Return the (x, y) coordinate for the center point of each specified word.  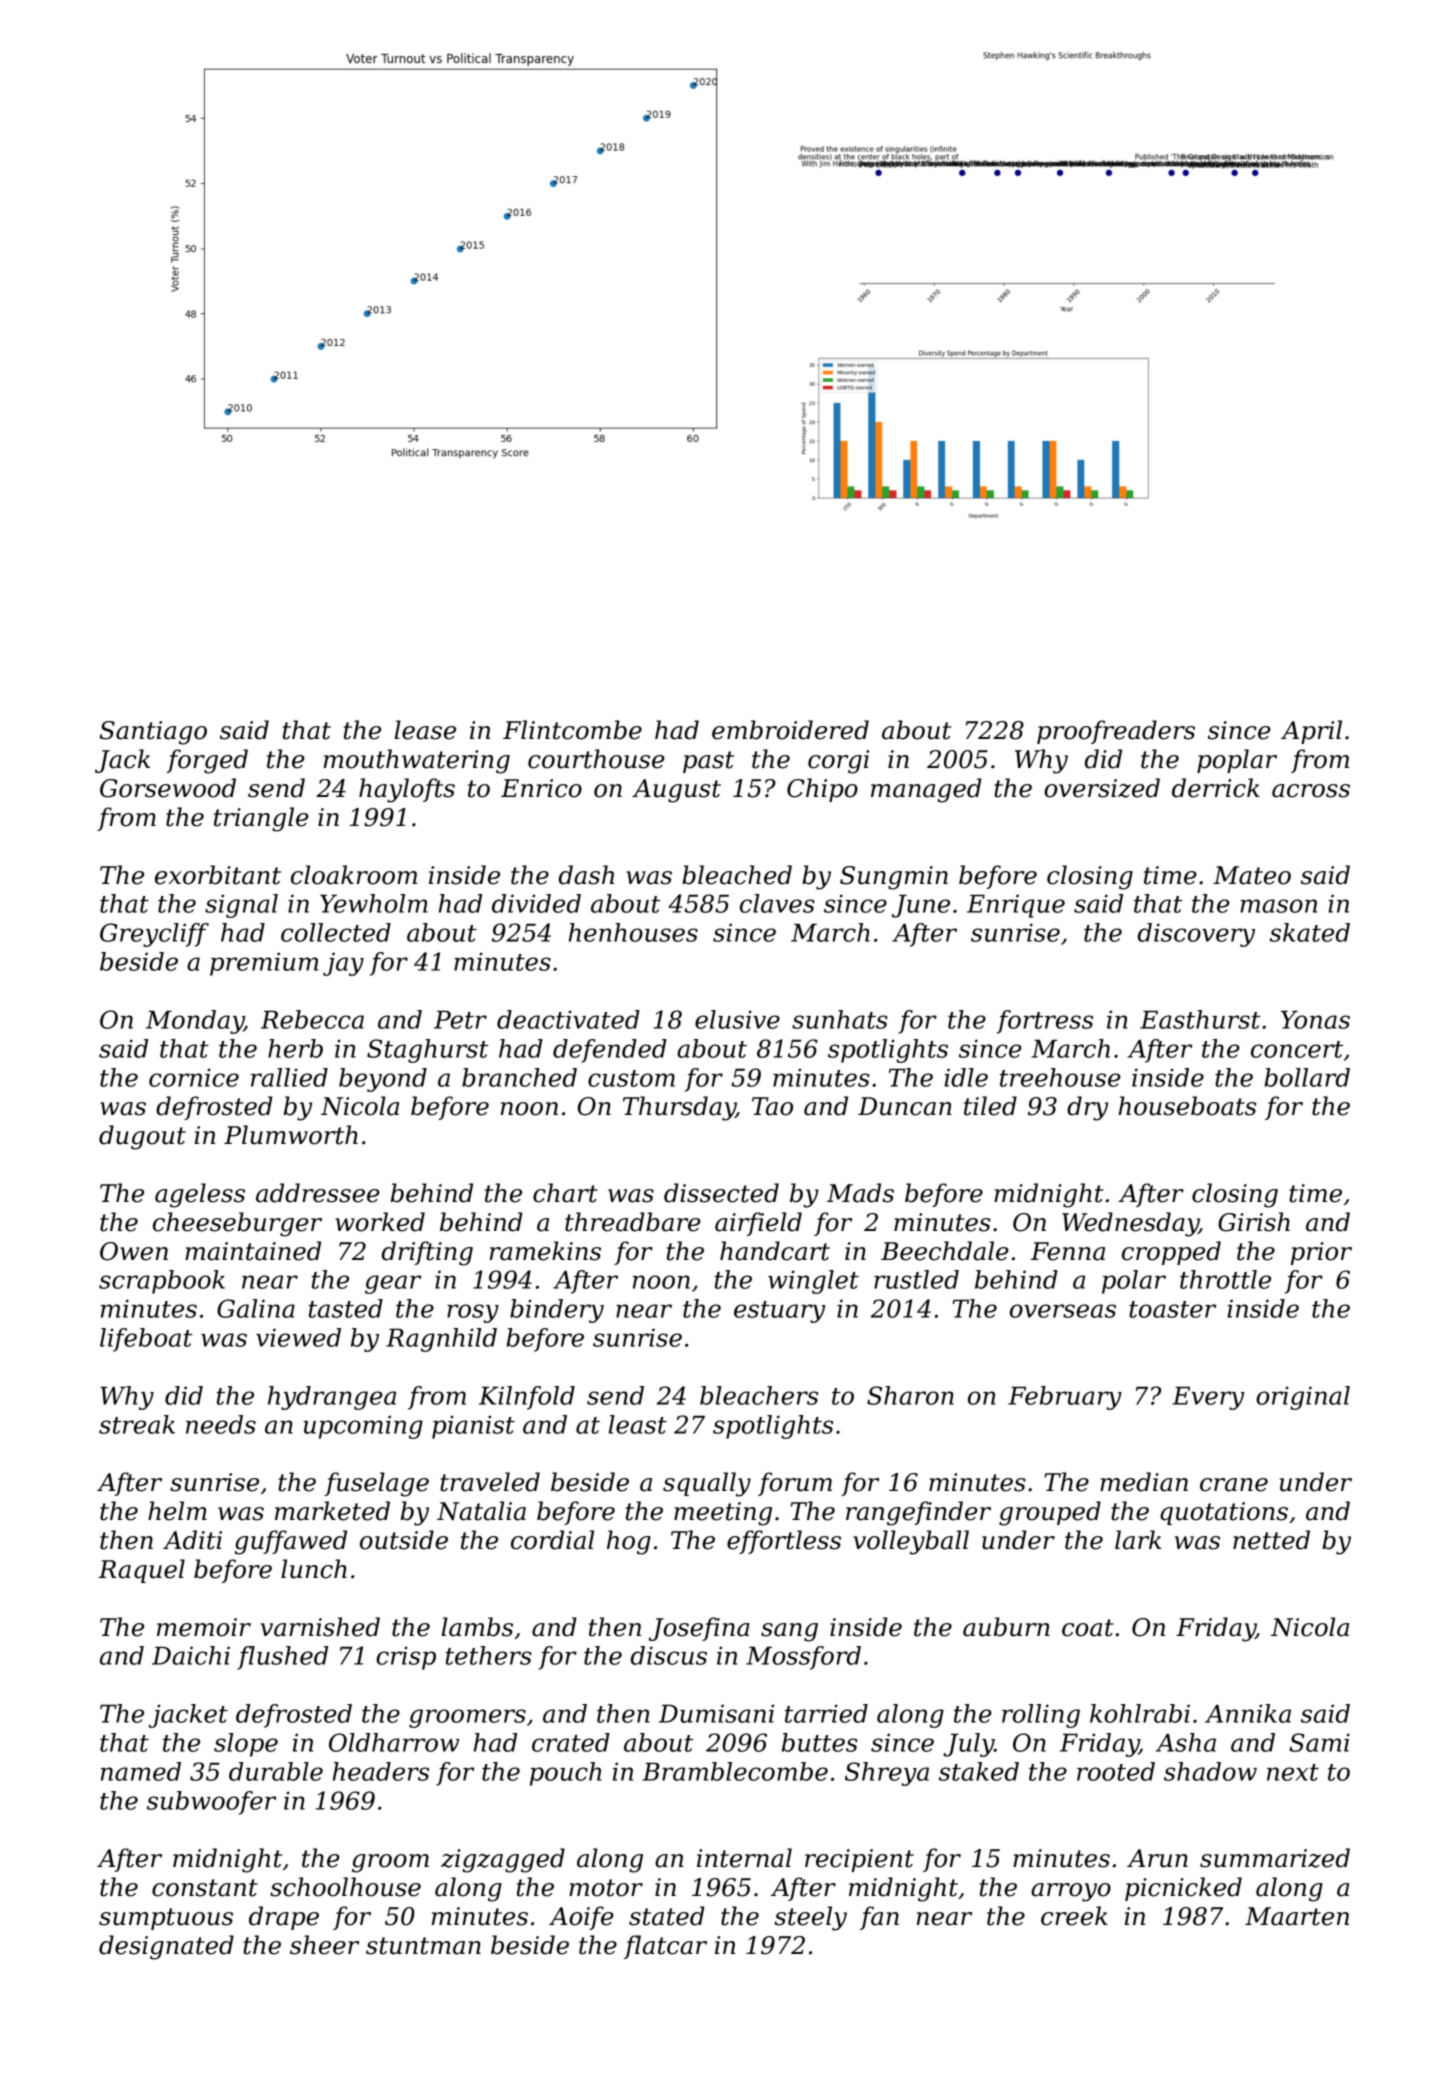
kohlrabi (1140, 1713)
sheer (324, 1945)
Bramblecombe (735, 1771)
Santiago (153, 733)
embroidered (790, 730)
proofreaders (1116, 732)
